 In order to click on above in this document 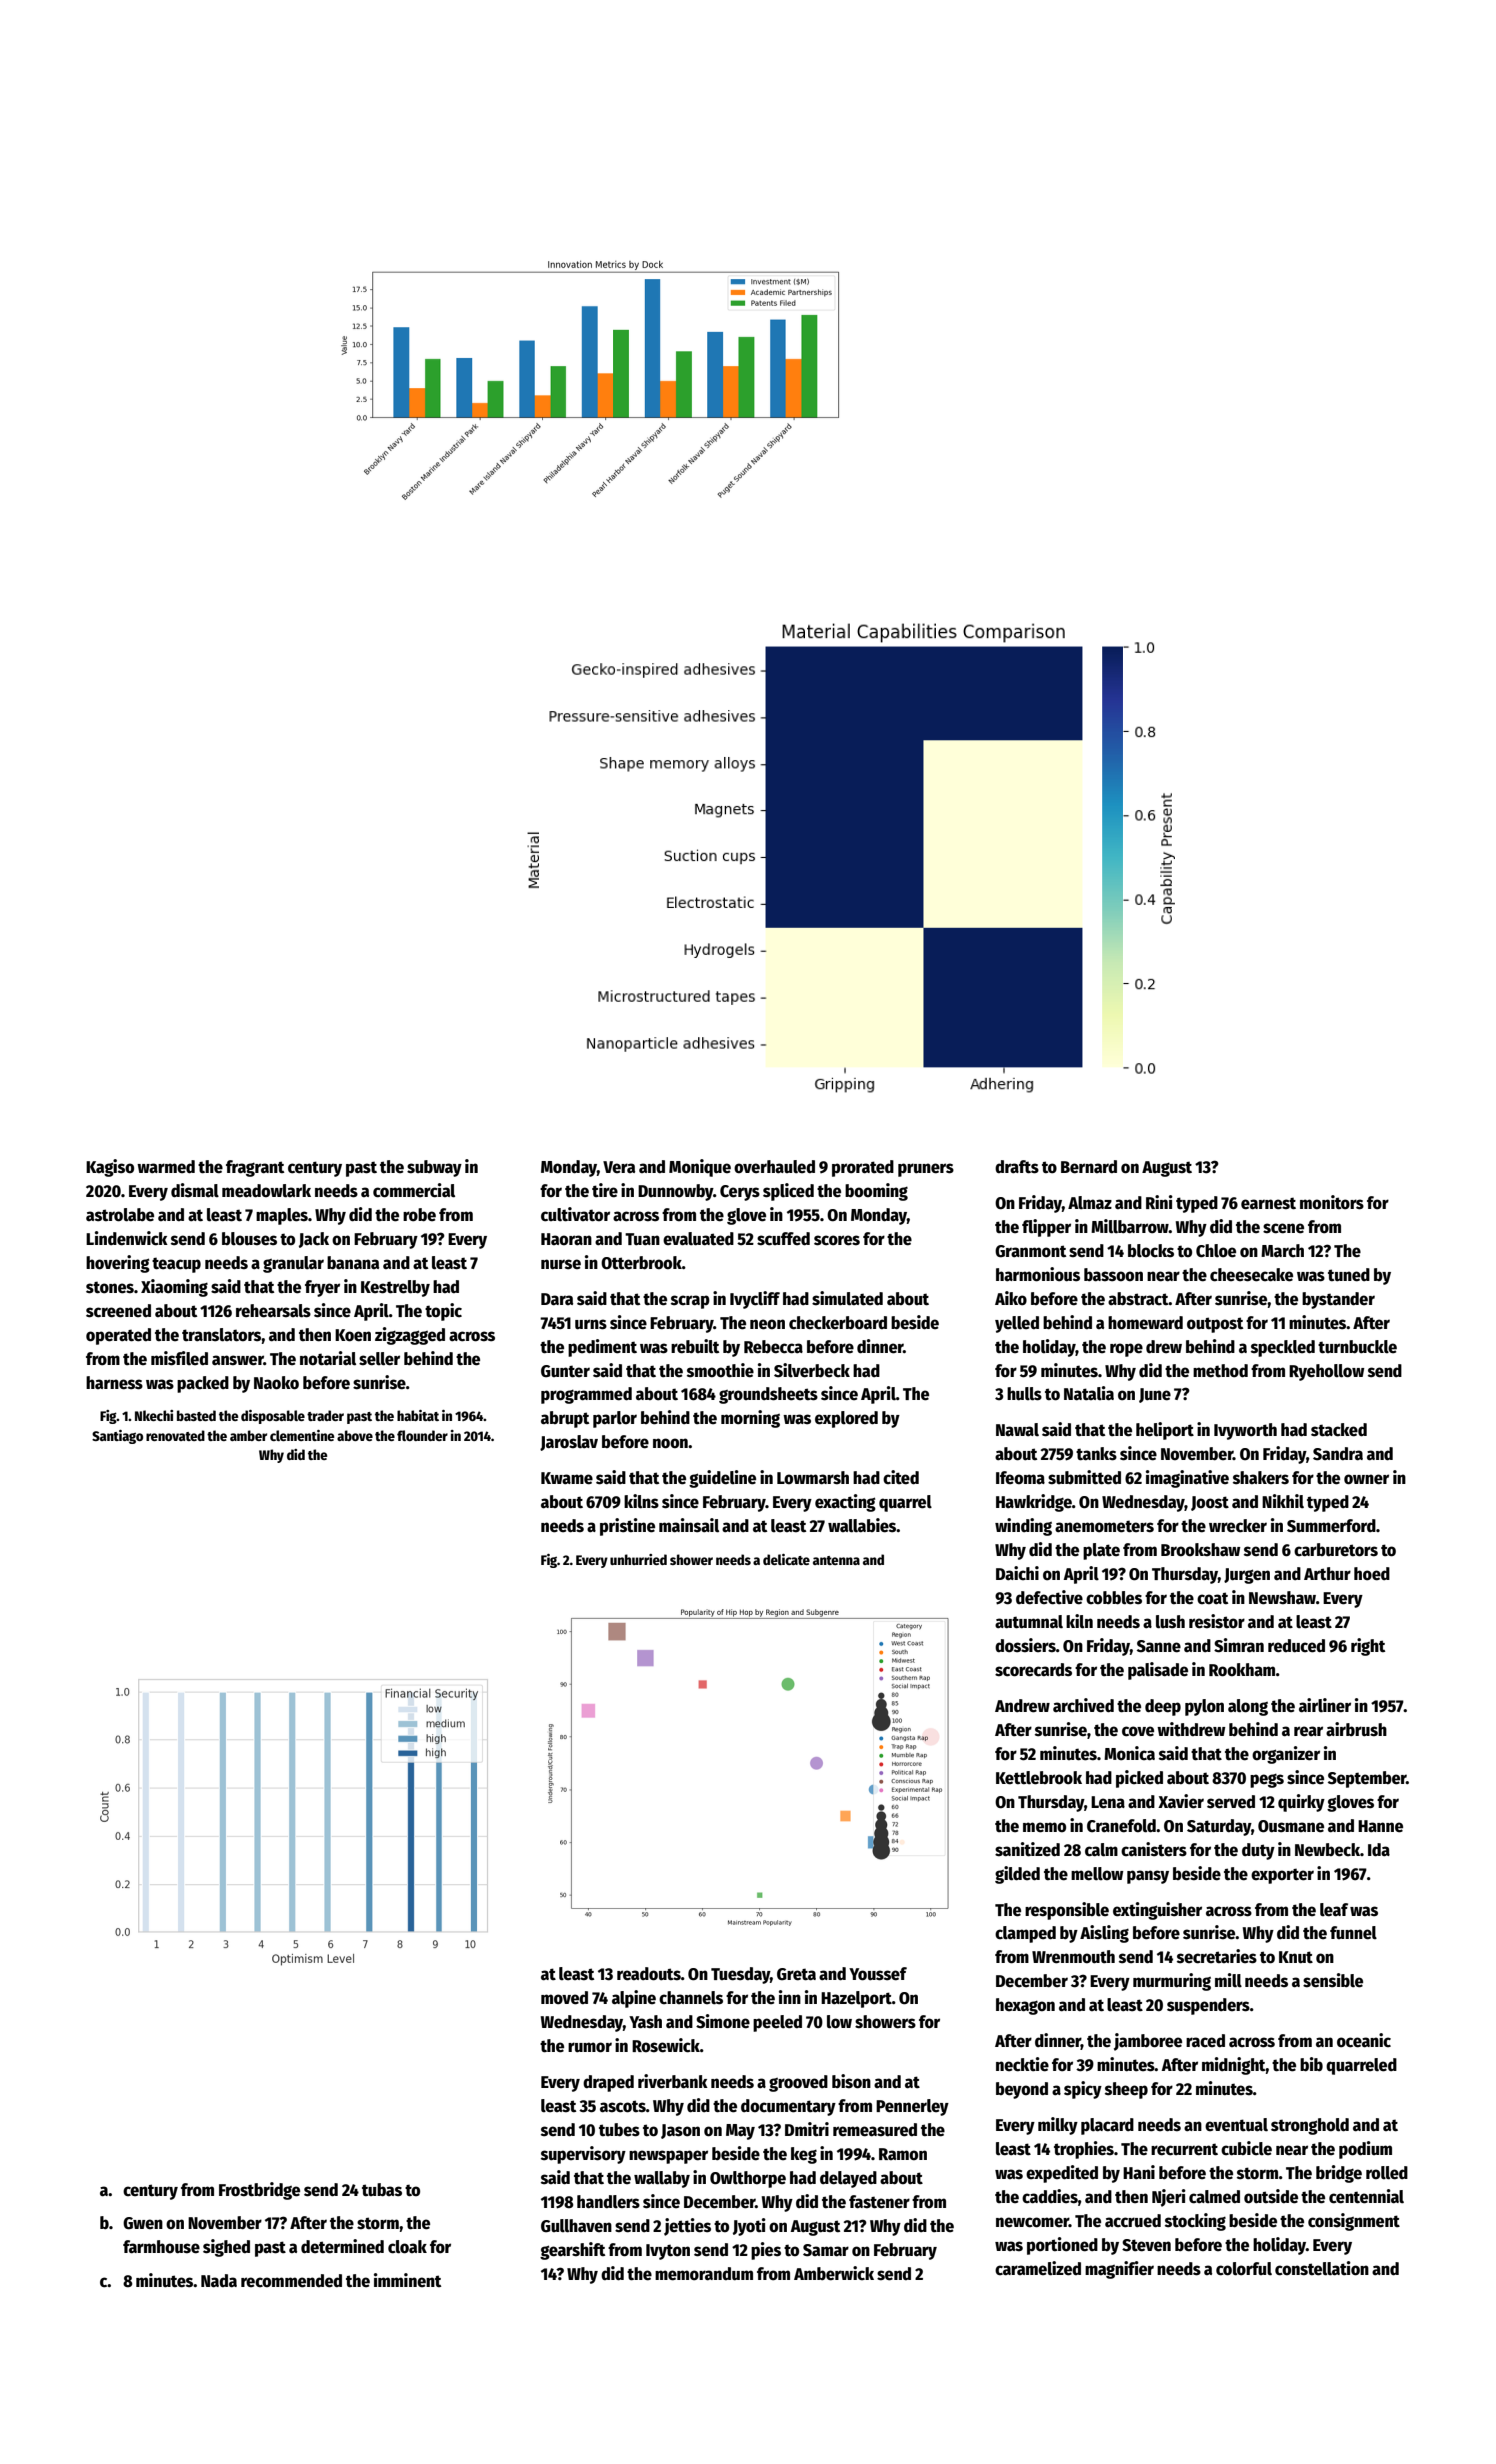, I will do `click(355, 1435)`.
